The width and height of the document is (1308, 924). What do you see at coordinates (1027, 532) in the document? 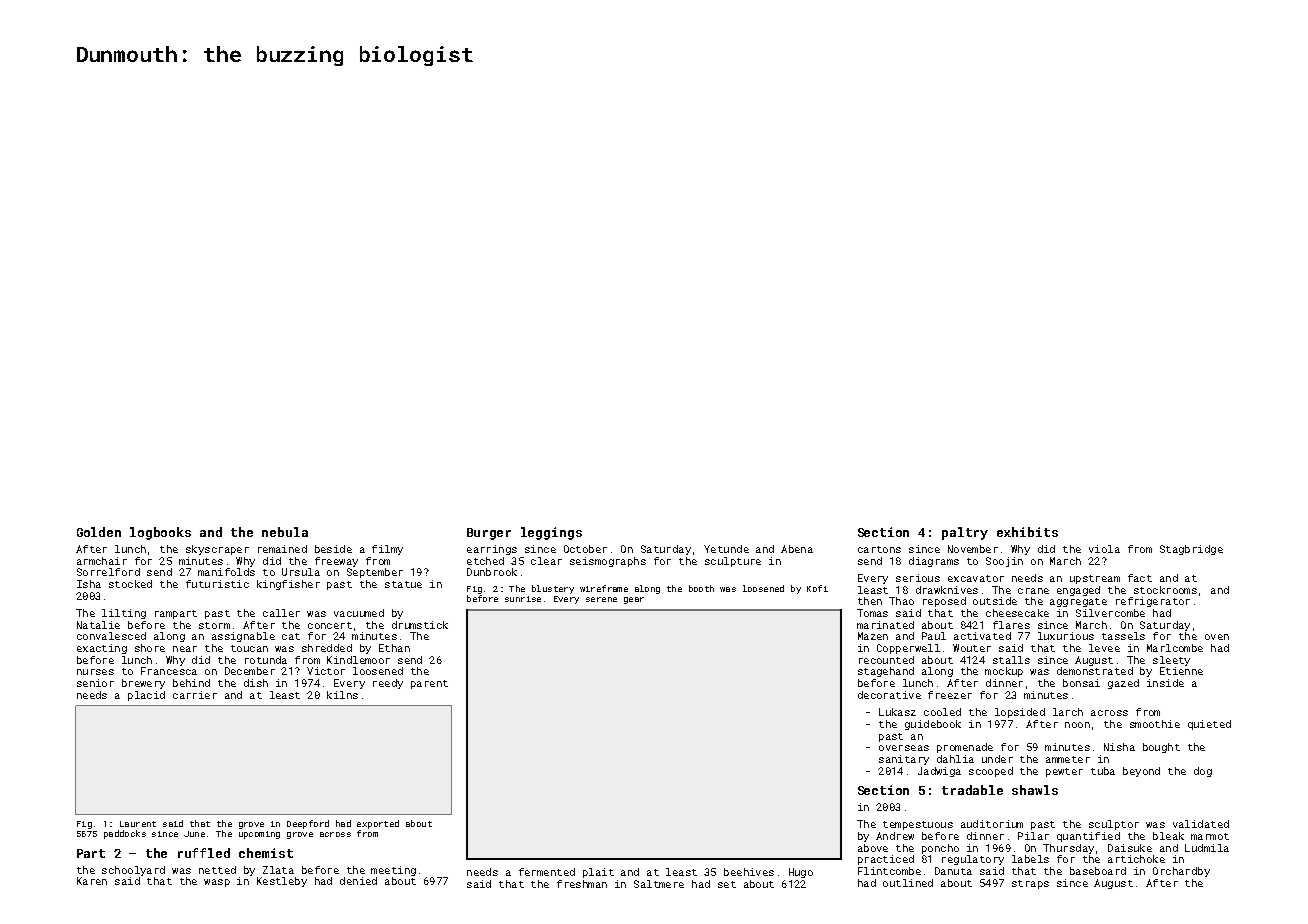
I see `exhibits` at bounding box center [1027, 532].
